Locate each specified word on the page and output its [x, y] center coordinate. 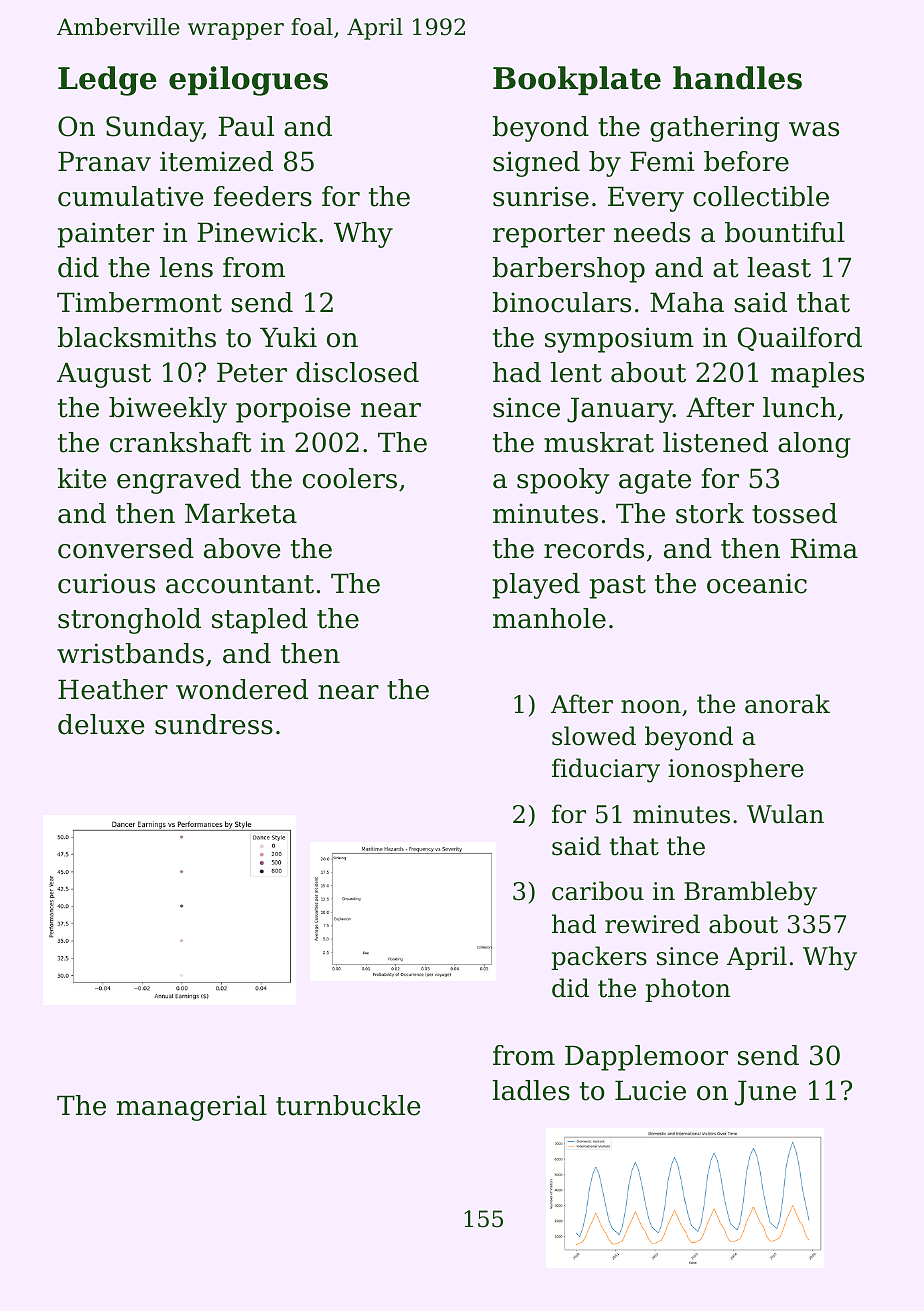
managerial [192, 1108]
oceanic [757, 583]
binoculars [562, 302]
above [242, 548]
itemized [216, 161]
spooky [563, 481]
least [779, 267]
